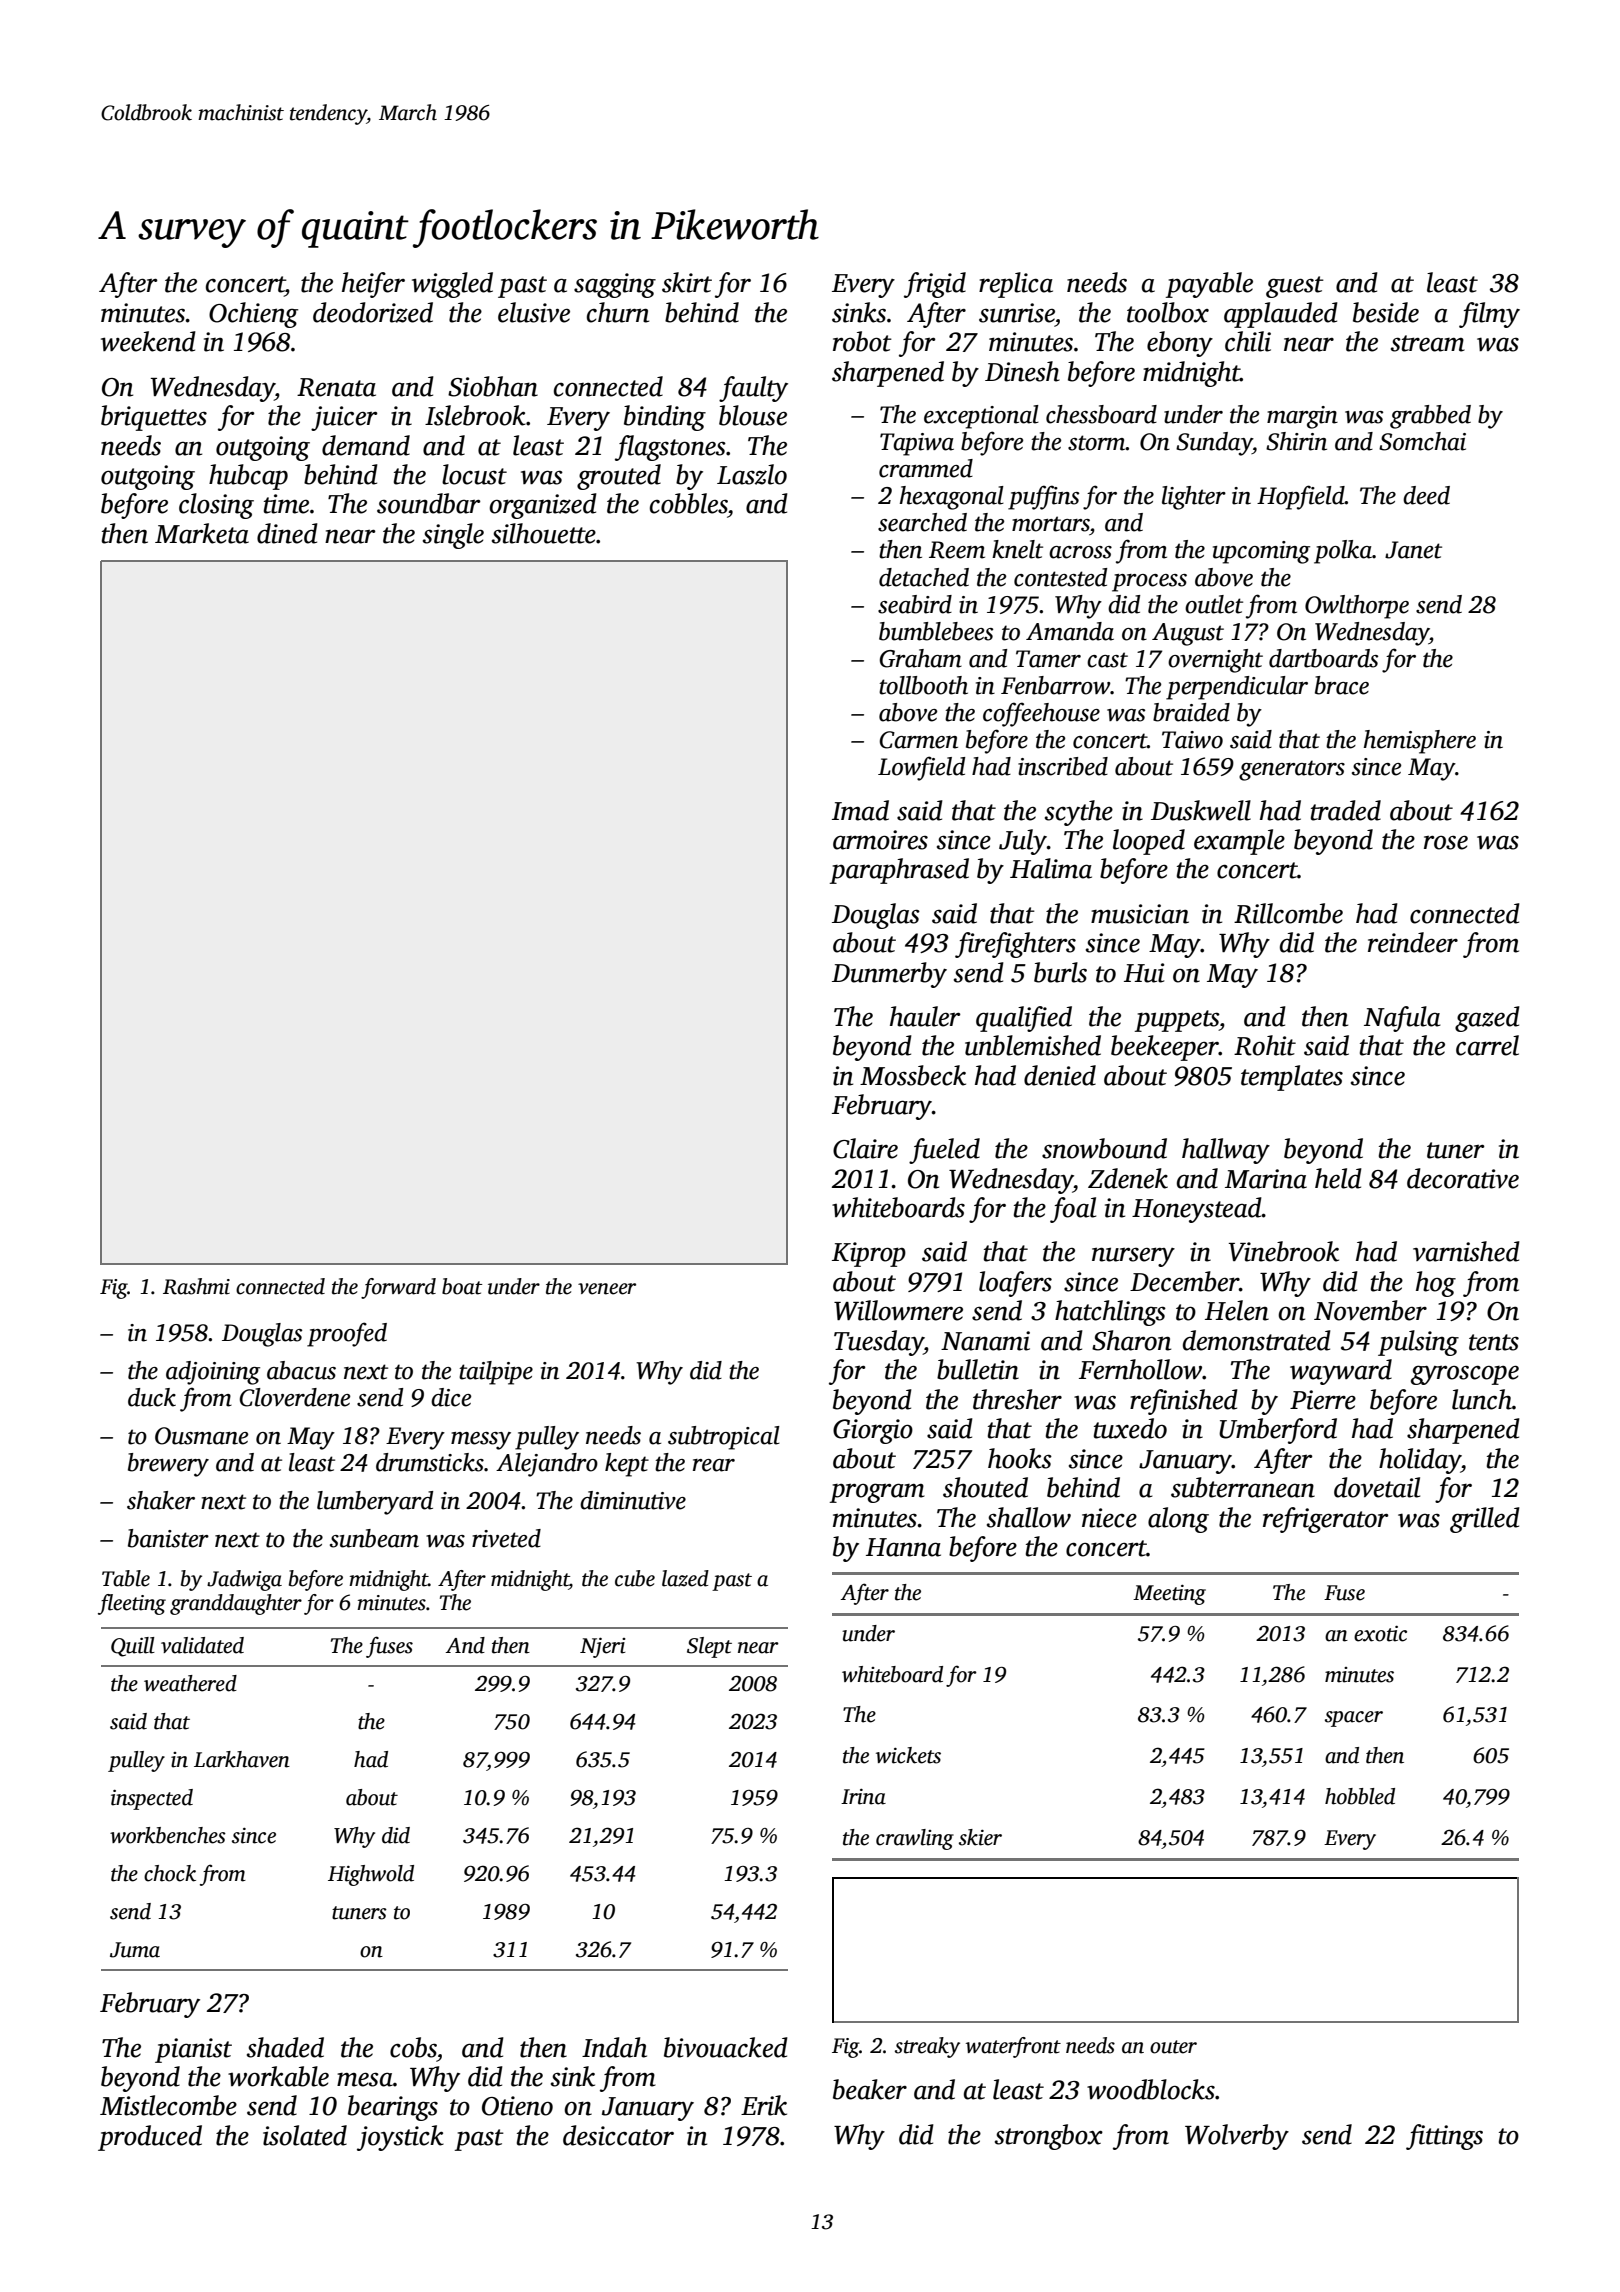 The width and height of the screenshot is (1620, 2292). I want to click on upcoming, so click(1261, 552).
